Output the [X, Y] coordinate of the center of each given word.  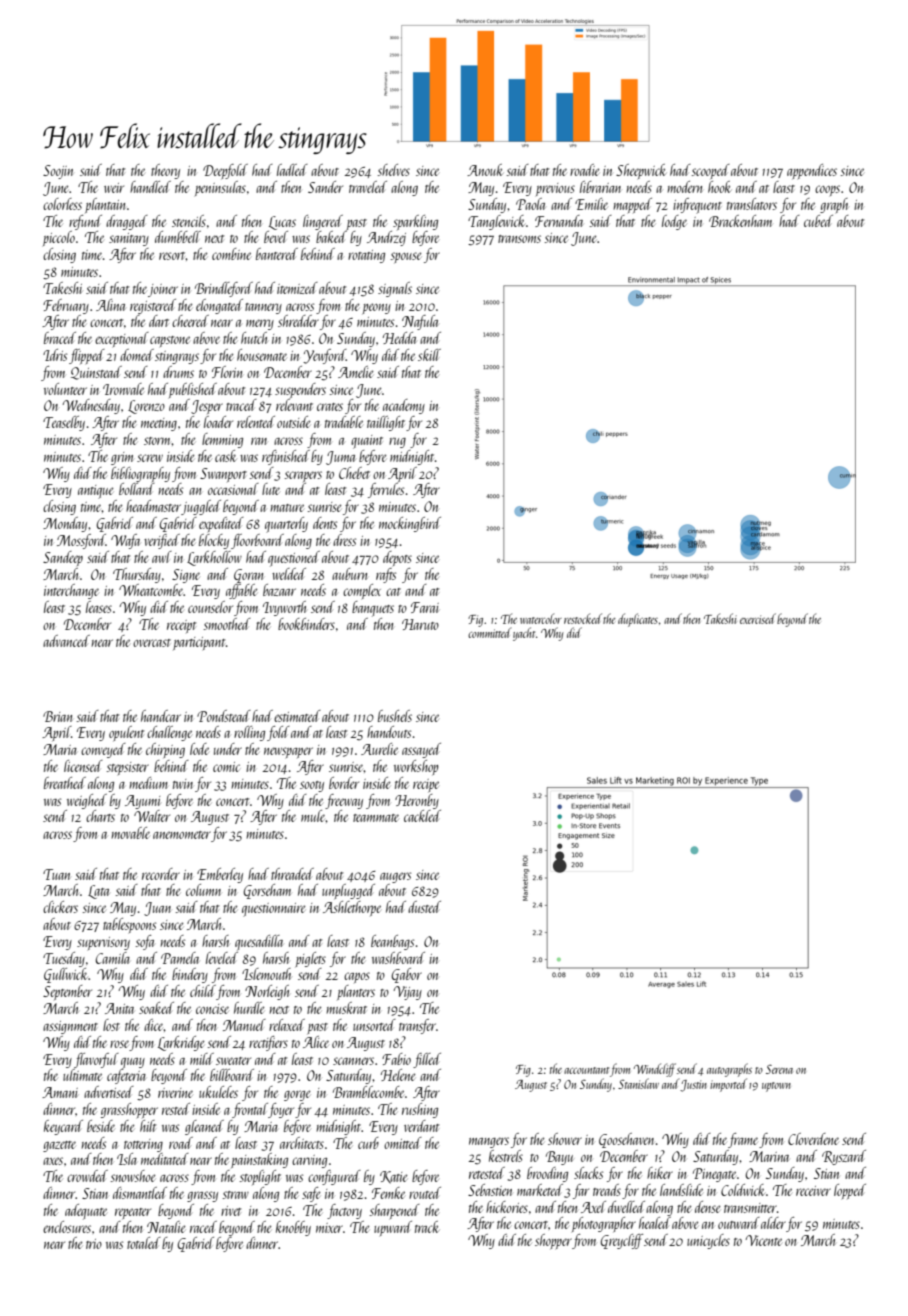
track [427, 1227]
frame [743, 1140]
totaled [144, 1243]
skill [429, 355]
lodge [674, 222]
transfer [417, 1026]
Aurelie [379, 749]
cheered [190, 321]
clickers [60, 907]
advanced [66, 641]
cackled [422, 816]
